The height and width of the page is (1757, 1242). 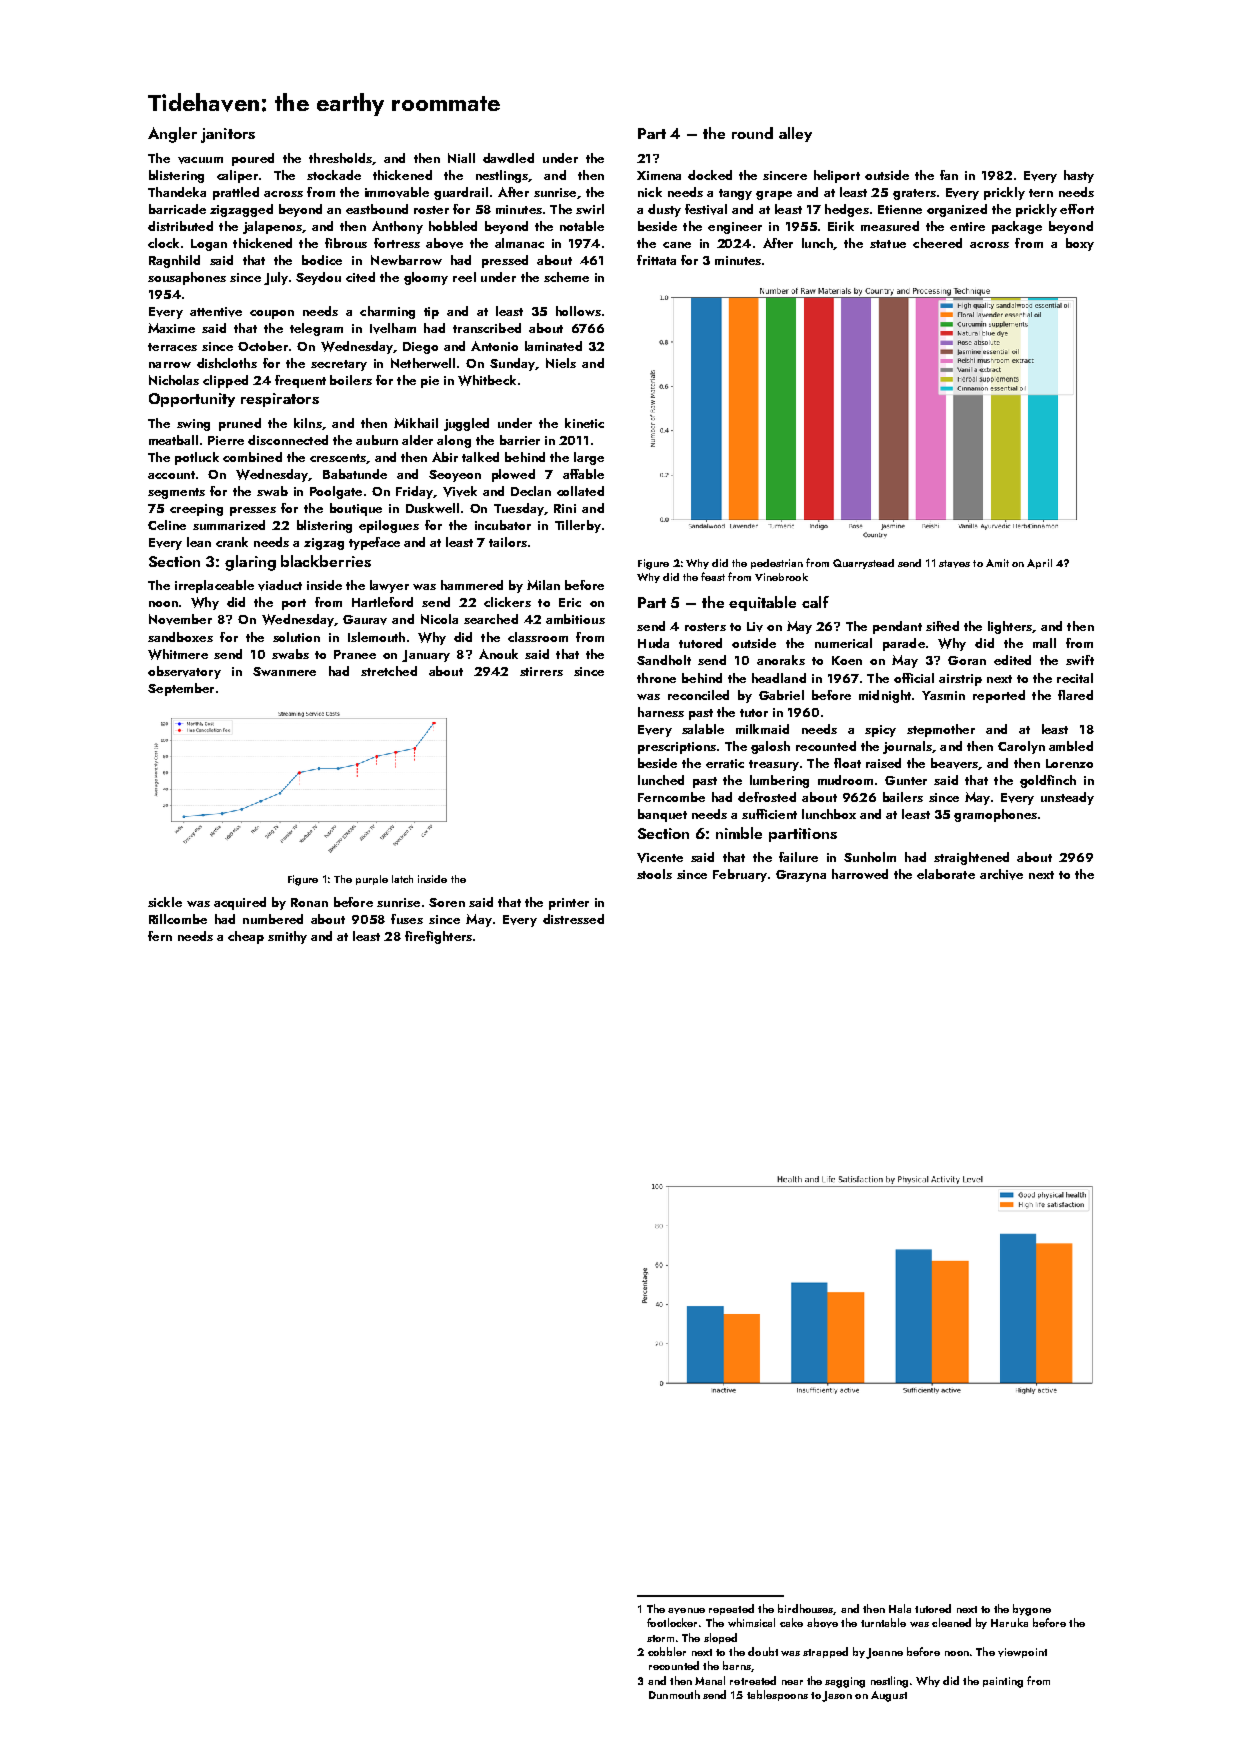 I want to click on Quarrystead, so click(x=863, y=564).
